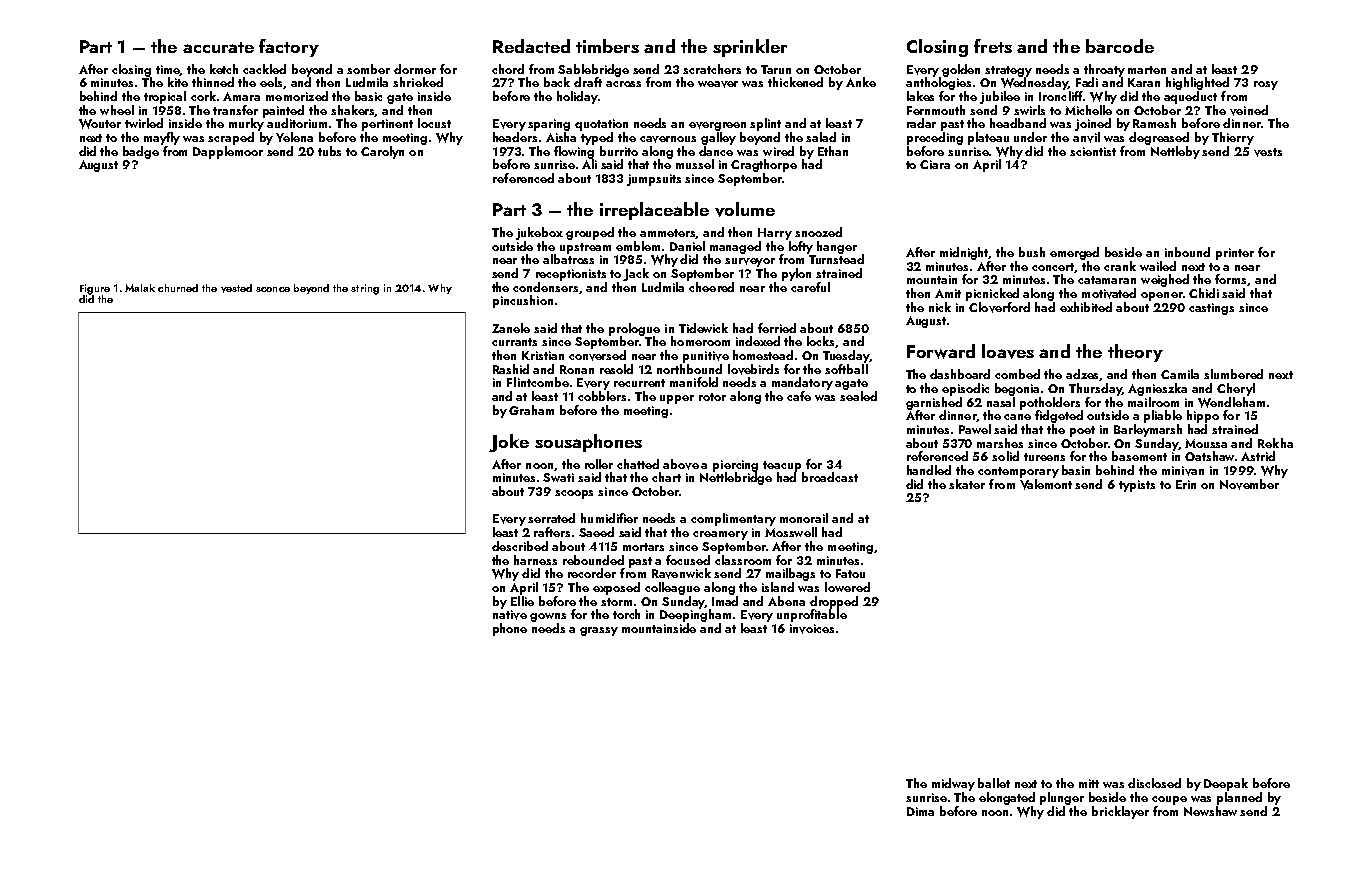  I want to click on Thierry, so click(1233, 138).
